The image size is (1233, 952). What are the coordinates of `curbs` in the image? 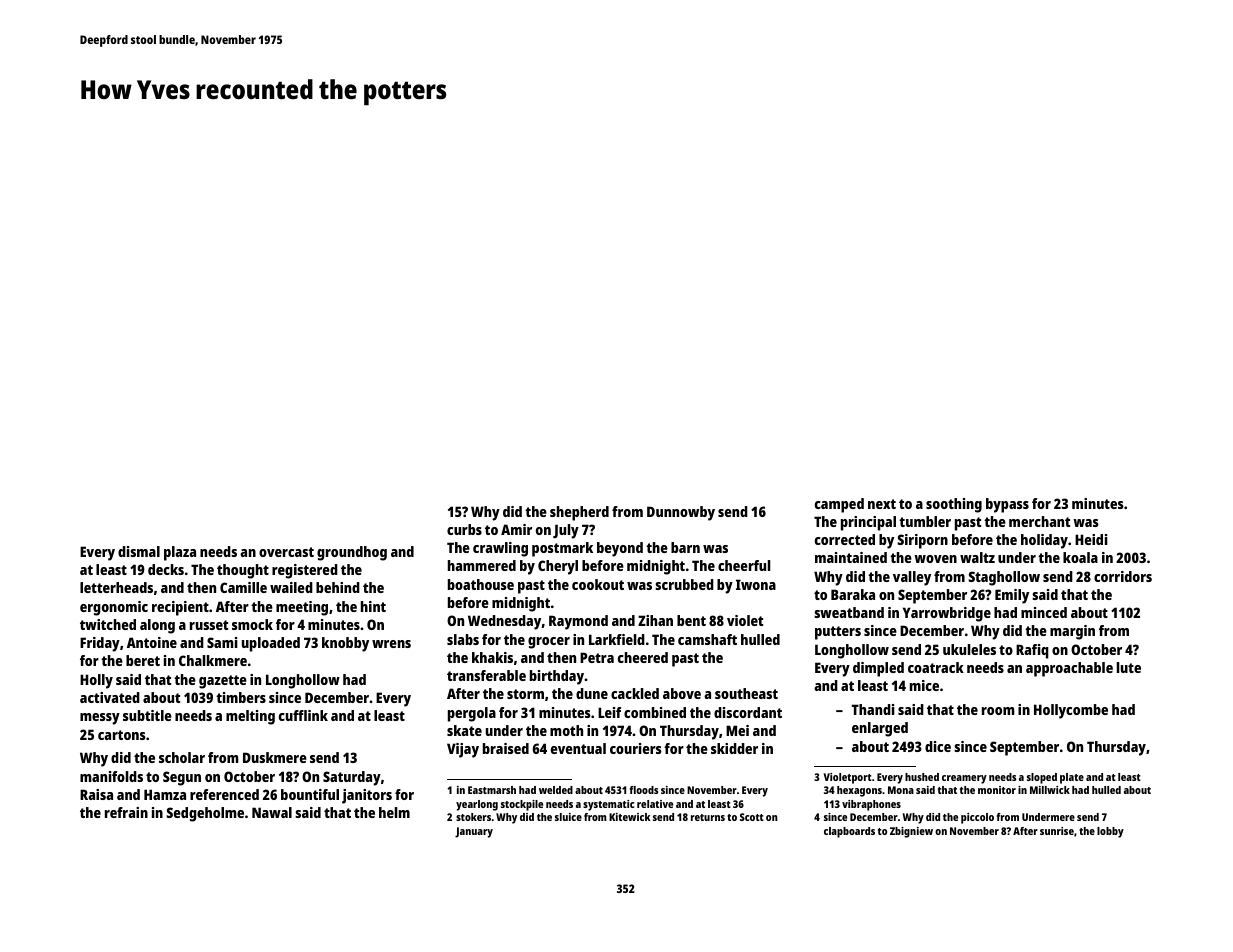 It's located at (464, 529).
